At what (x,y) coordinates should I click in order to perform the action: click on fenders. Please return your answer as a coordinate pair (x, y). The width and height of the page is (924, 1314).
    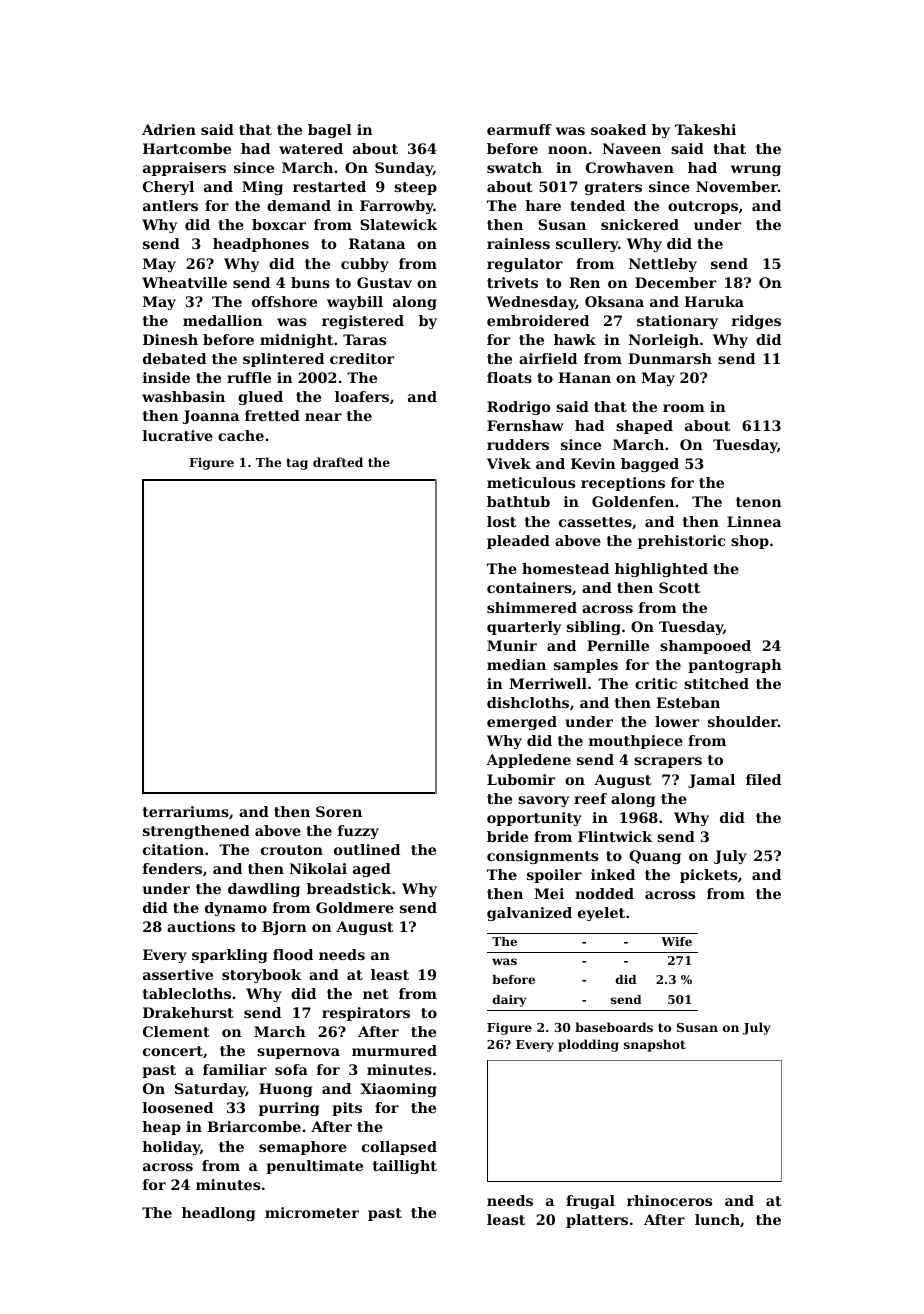
    Looking at the image, I should click on (172, 868).
